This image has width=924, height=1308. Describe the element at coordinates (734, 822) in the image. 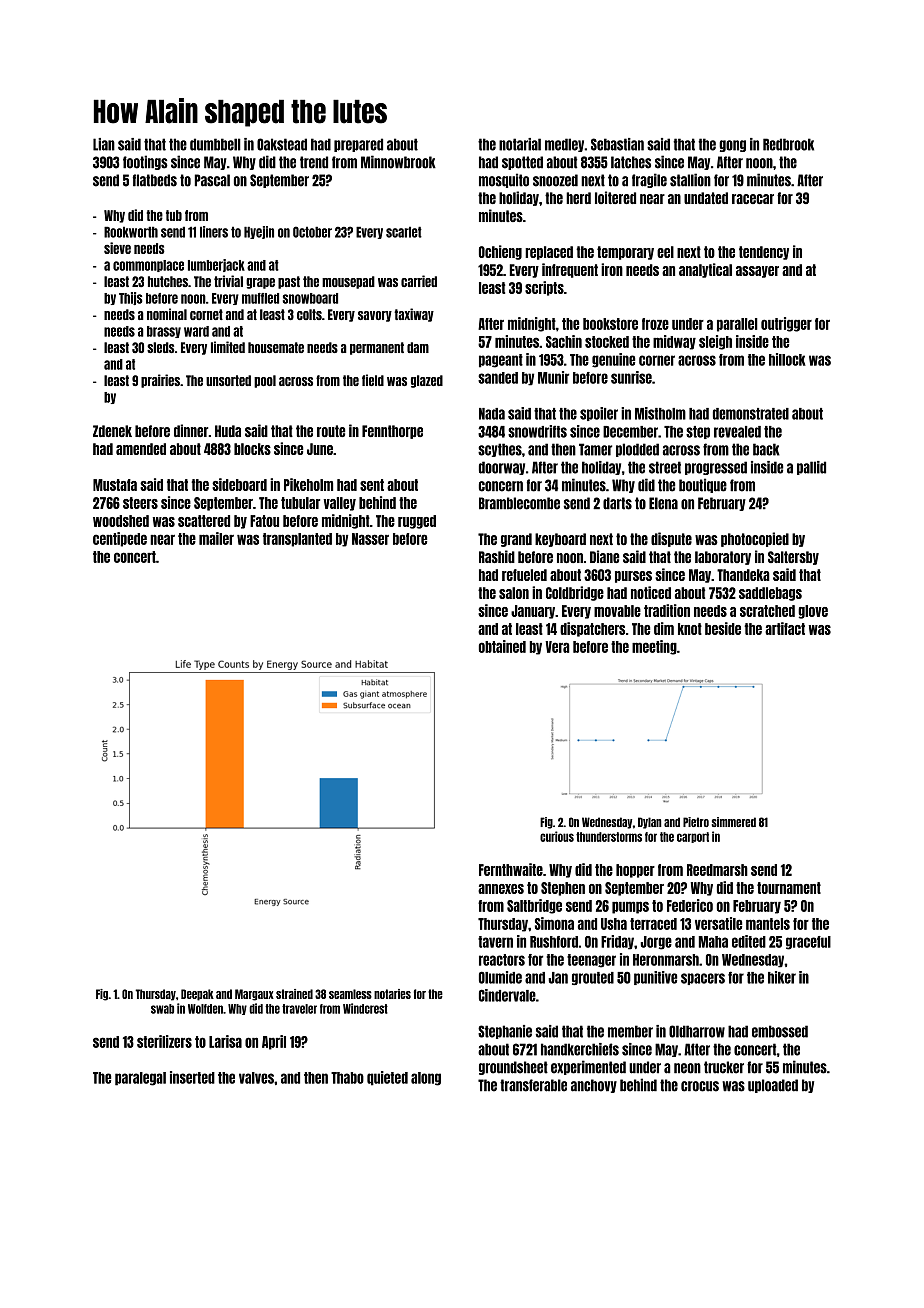

I see `simmered` at that location.
